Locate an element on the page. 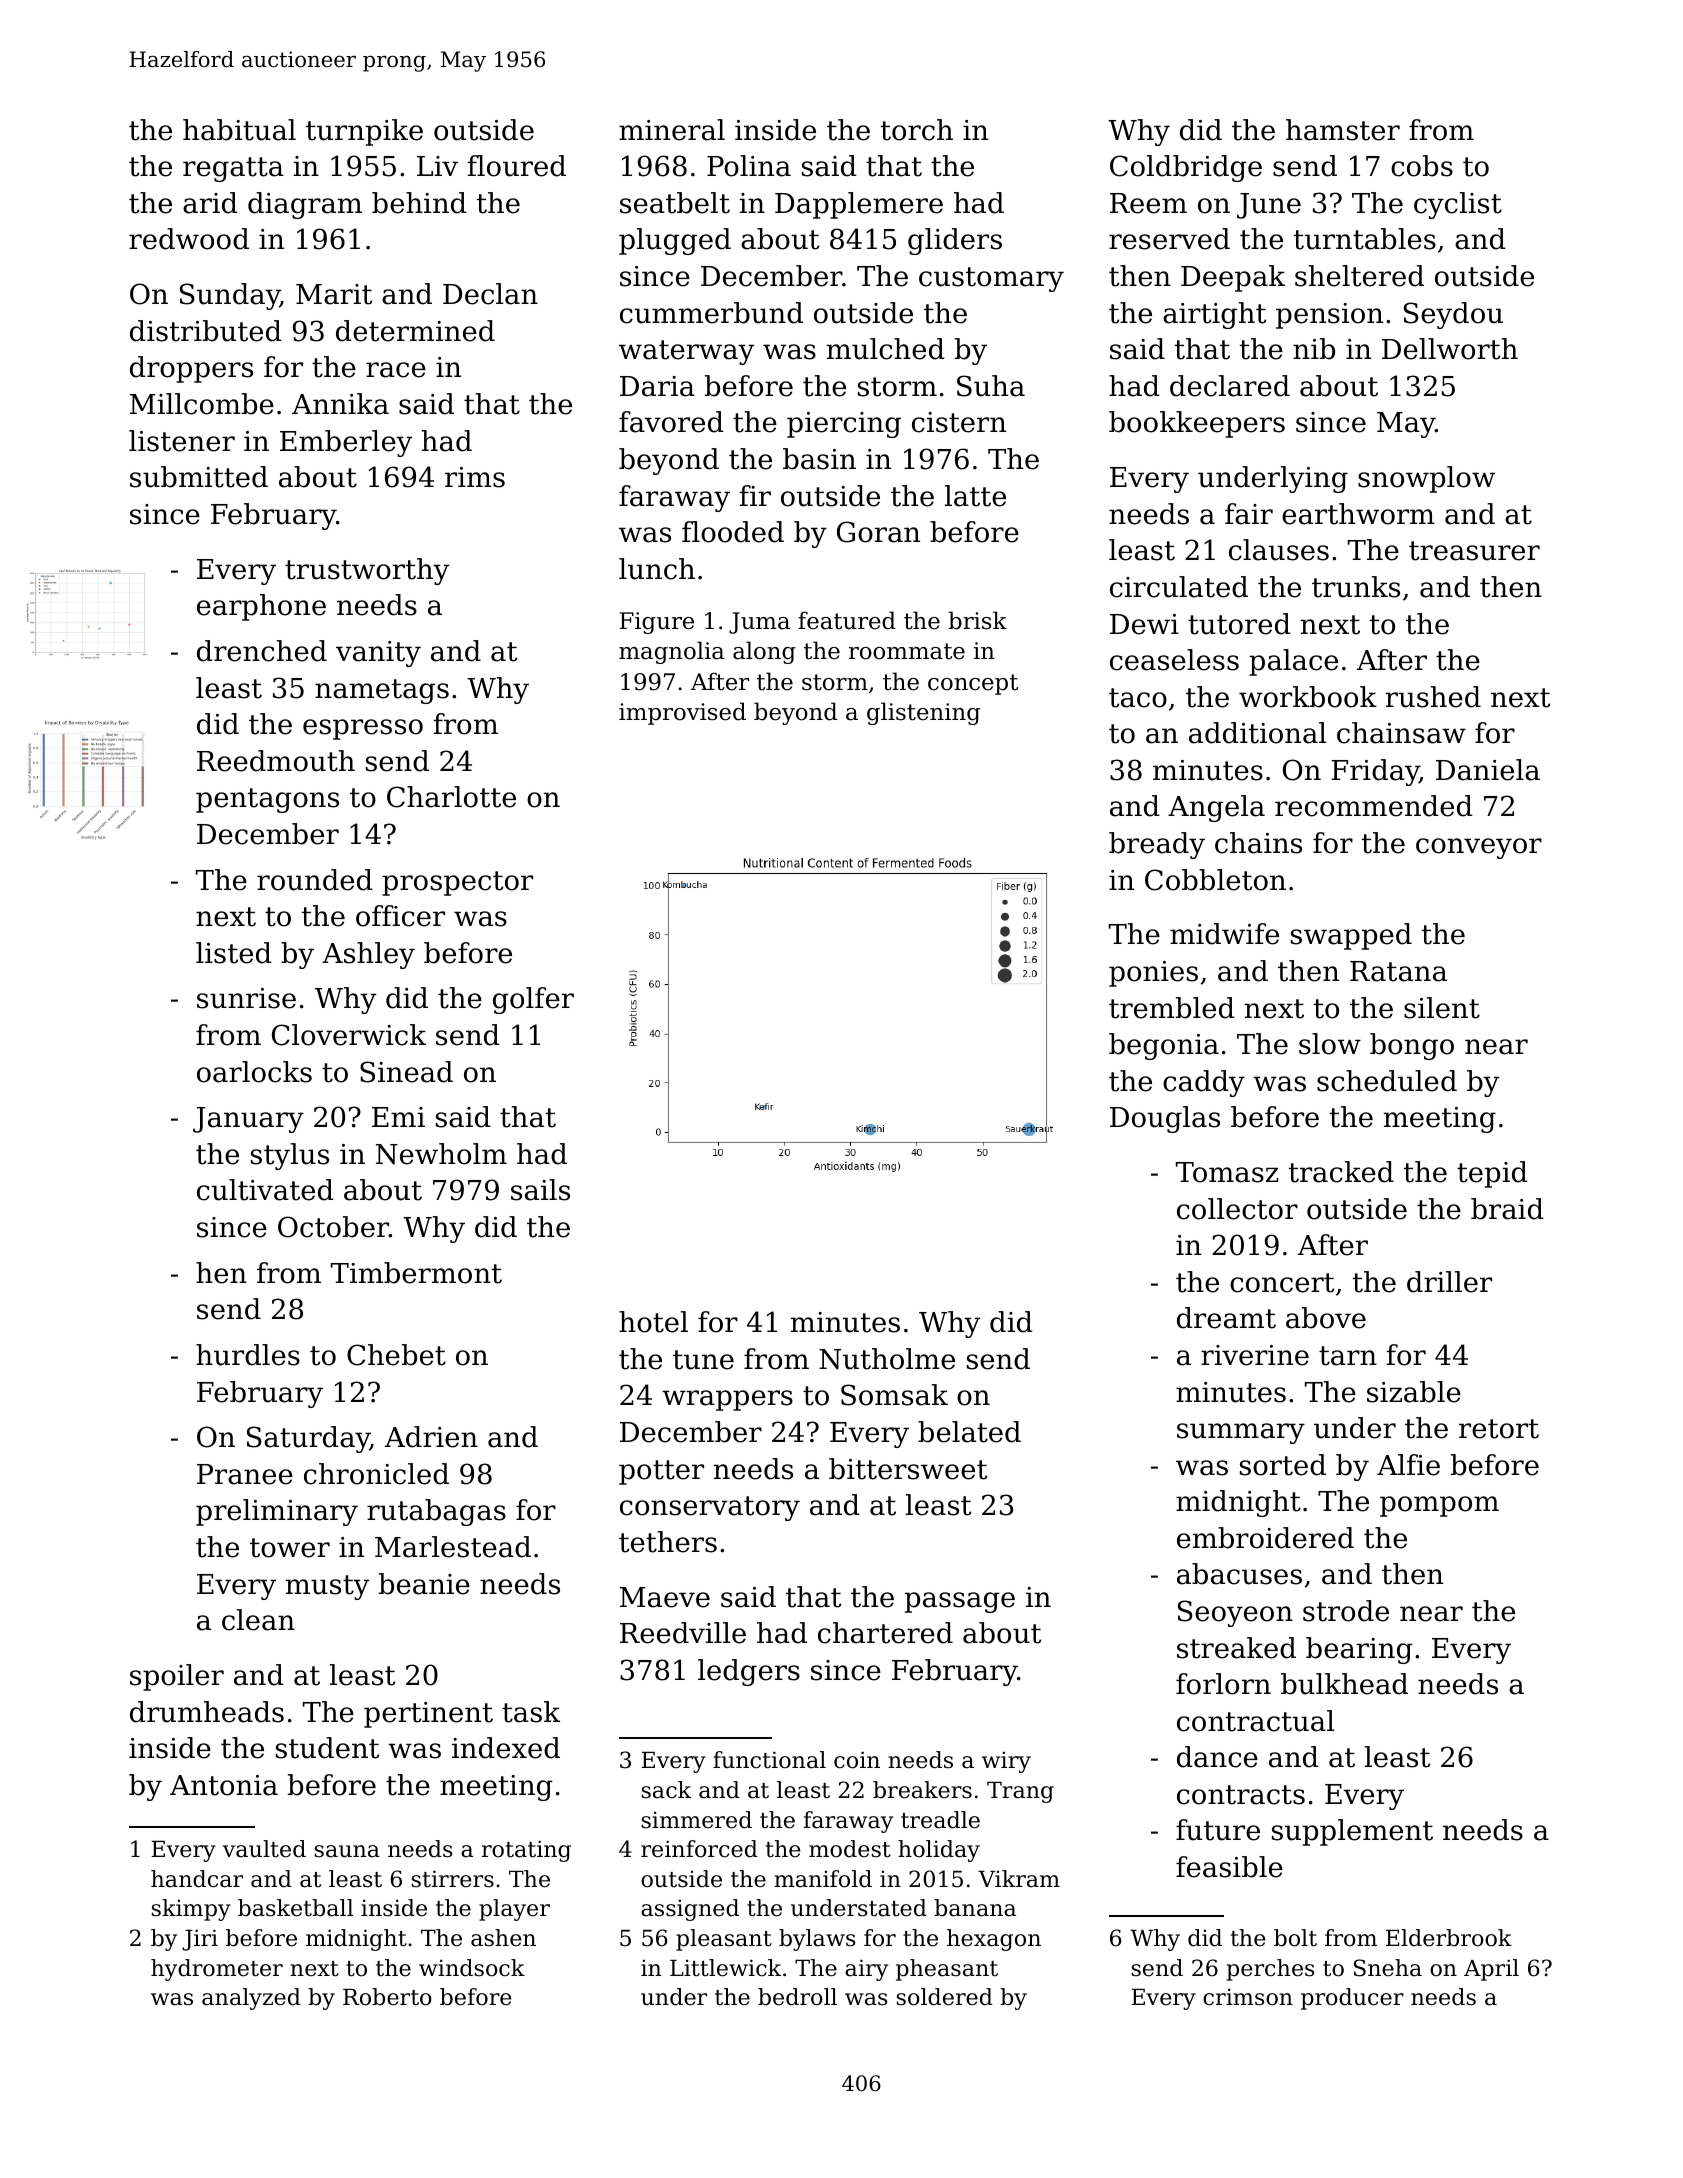 The height and width of the page is (2178, 1683). driller is located at coordinates (1449, 1282).
